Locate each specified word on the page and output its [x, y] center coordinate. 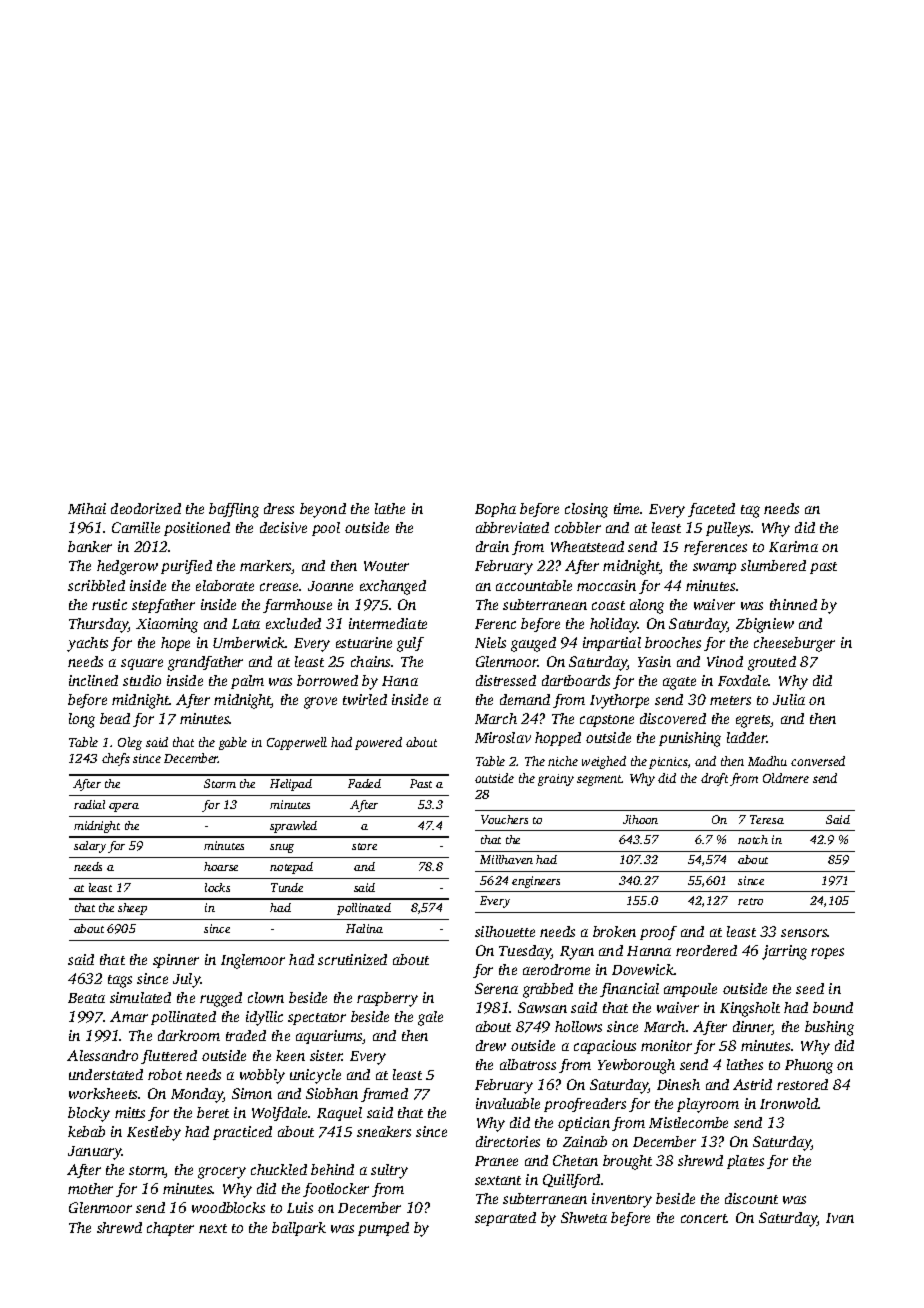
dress [279, 508]
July [187, 980]
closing [586, 510]
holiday [614, 625]
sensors [804, 933]
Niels [490, 642]
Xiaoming [167, 625]
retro [750, 901]
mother [90, 1188]
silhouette [505, 931]
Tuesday [525, 952]
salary [90, 847]
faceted [711, 510]
